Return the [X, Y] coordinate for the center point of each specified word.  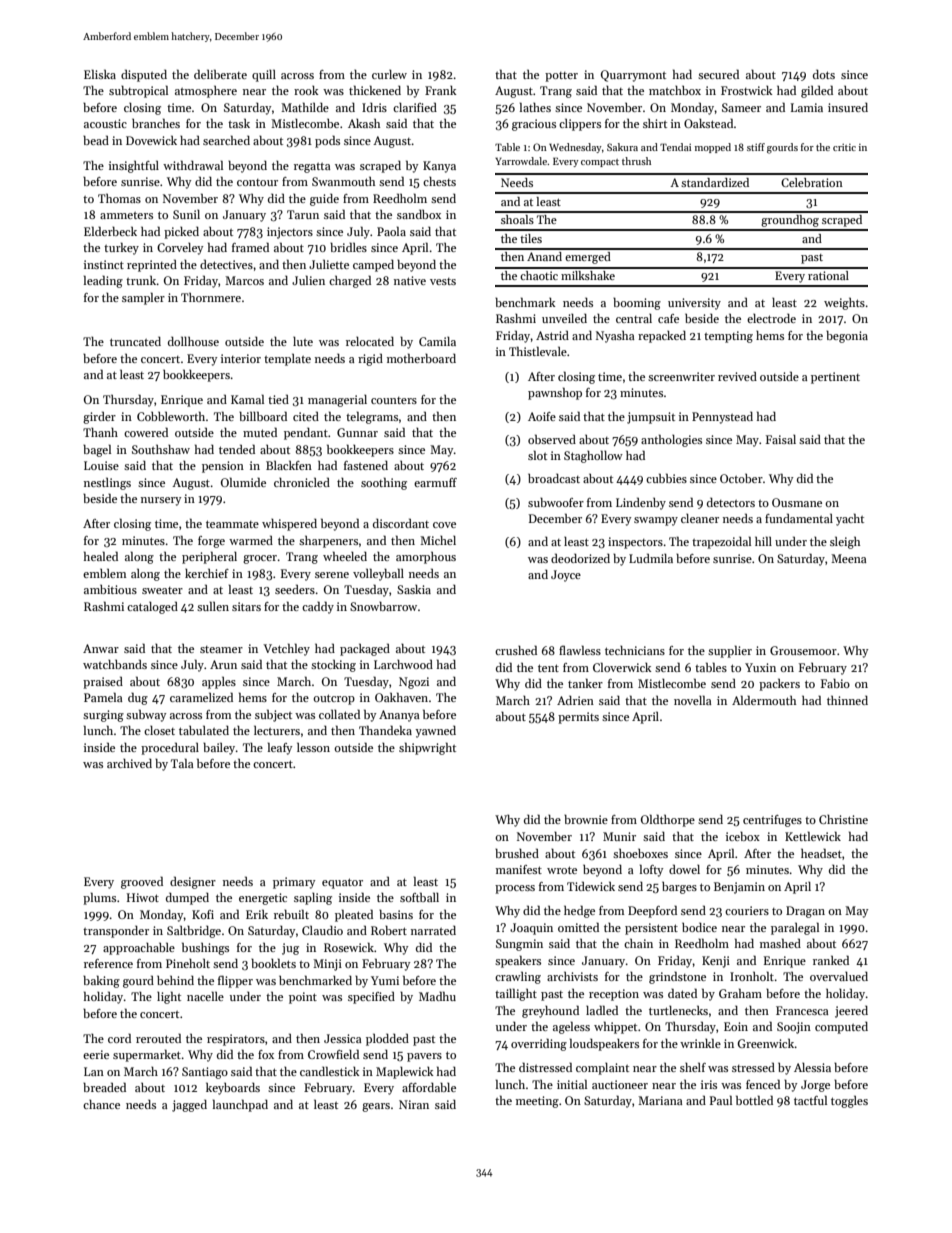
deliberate [220, 74]
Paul [721, 1100]
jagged [189, 1106]
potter [561, 77]
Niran [414, 1104]
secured [718, 74]
